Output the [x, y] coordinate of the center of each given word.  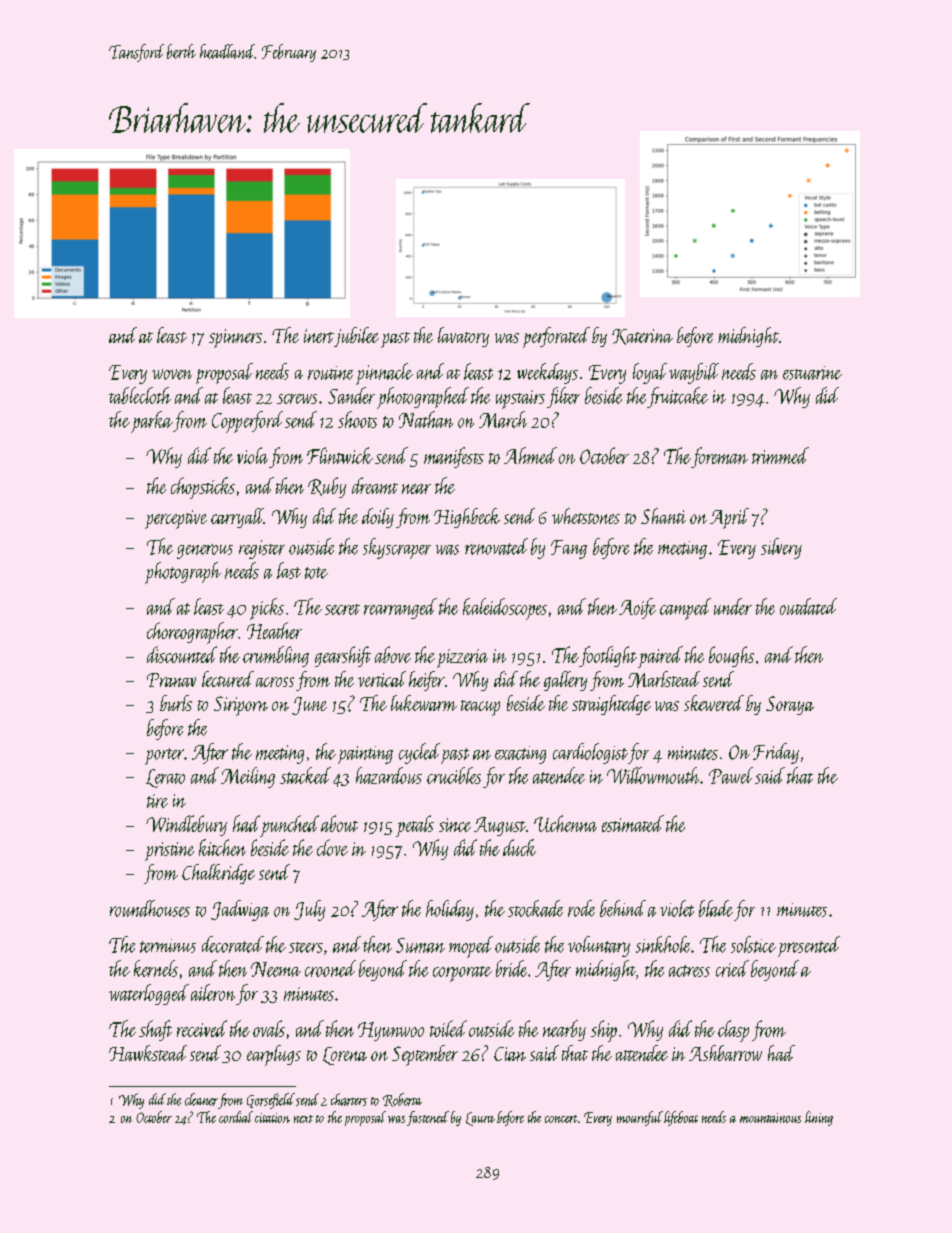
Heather [274, 630]
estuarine [812, 373]
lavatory [463, 337]
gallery [565, 681]
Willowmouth [653, 775]
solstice [753, 944]
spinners [235, 338]
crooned [330, 968]
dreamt [375, 485]
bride [511, 968]
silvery [781, 548]
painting [365, 755]
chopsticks [203, 488]
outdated [808, 606]
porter [164, 756]
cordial [236, 1117]
